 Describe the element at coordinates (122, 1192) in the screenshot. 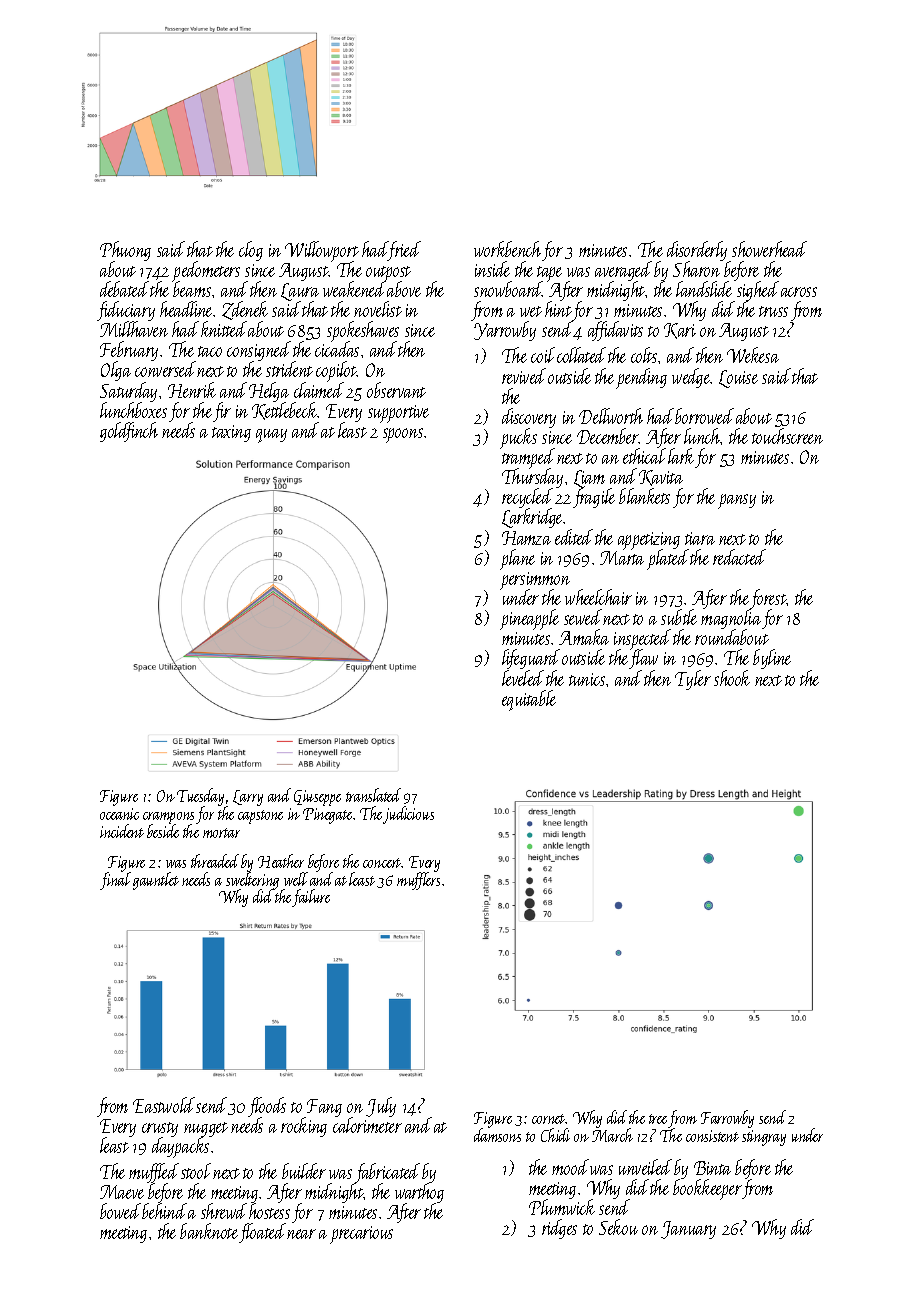

I see `Maeve` at that location.
